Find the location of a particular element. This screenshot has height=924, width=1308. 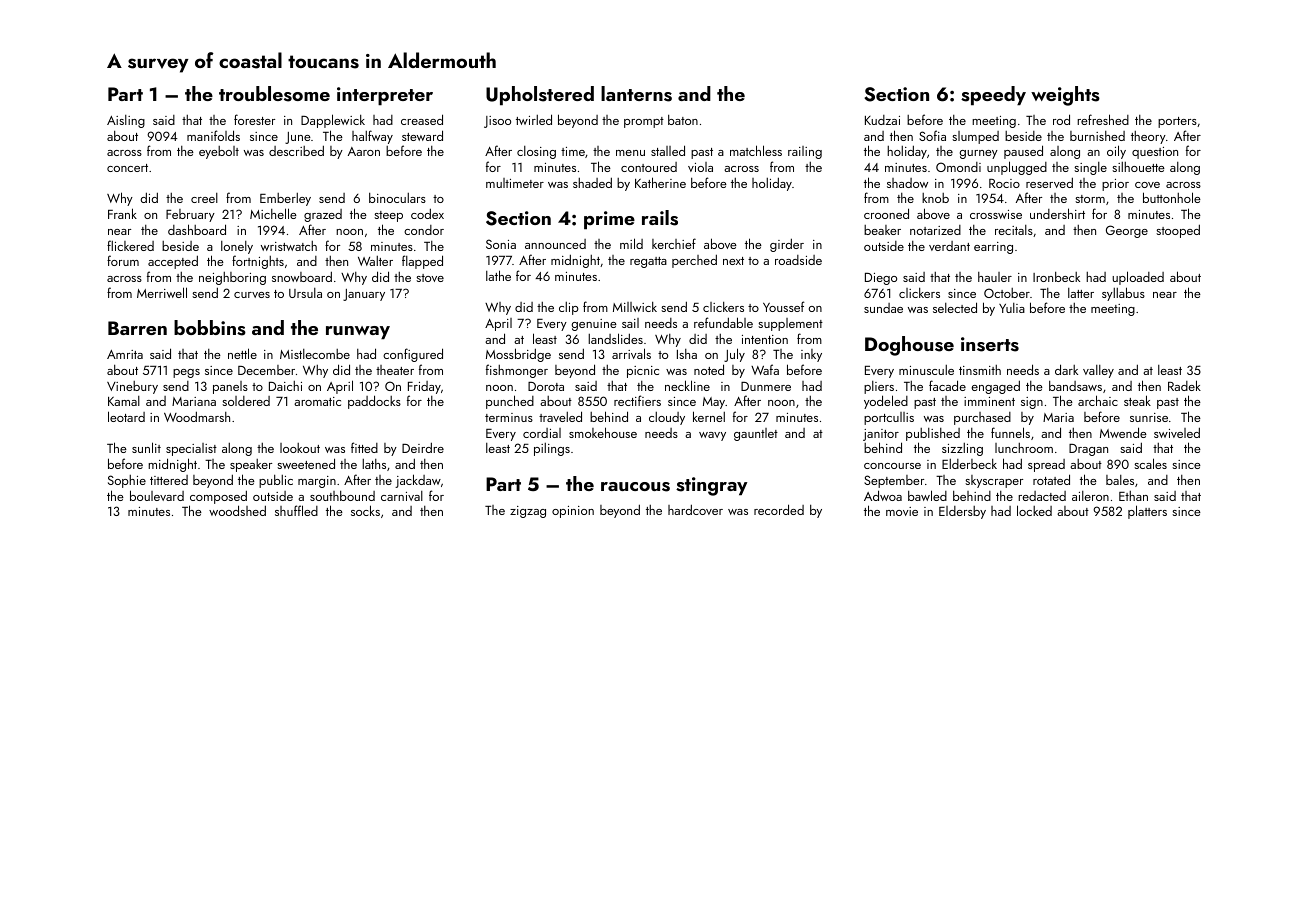

Wafa is located at coordinates (765, 369).
